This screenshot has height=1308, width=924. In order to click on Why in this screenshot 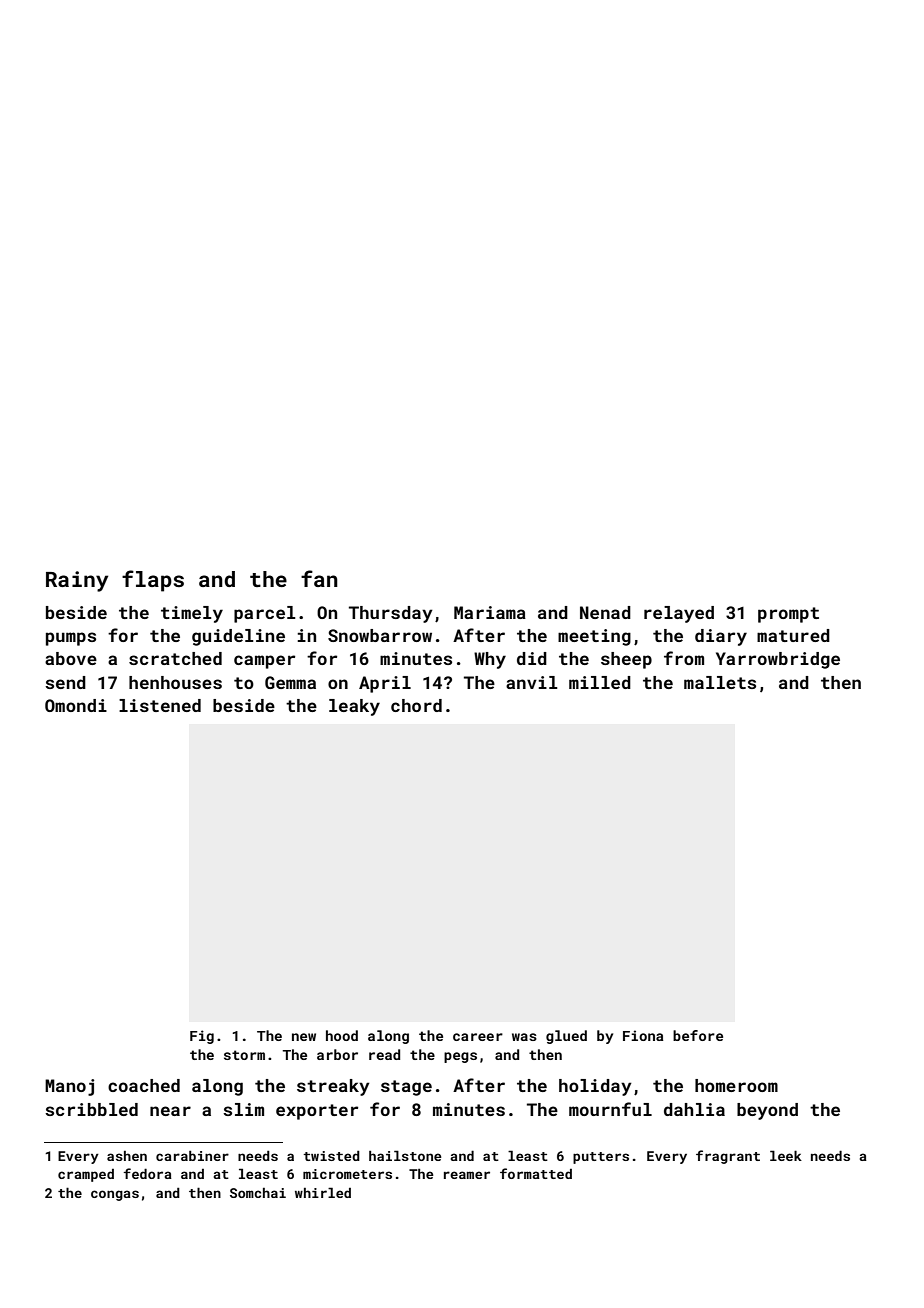, I will do `click(490, 660)`.
